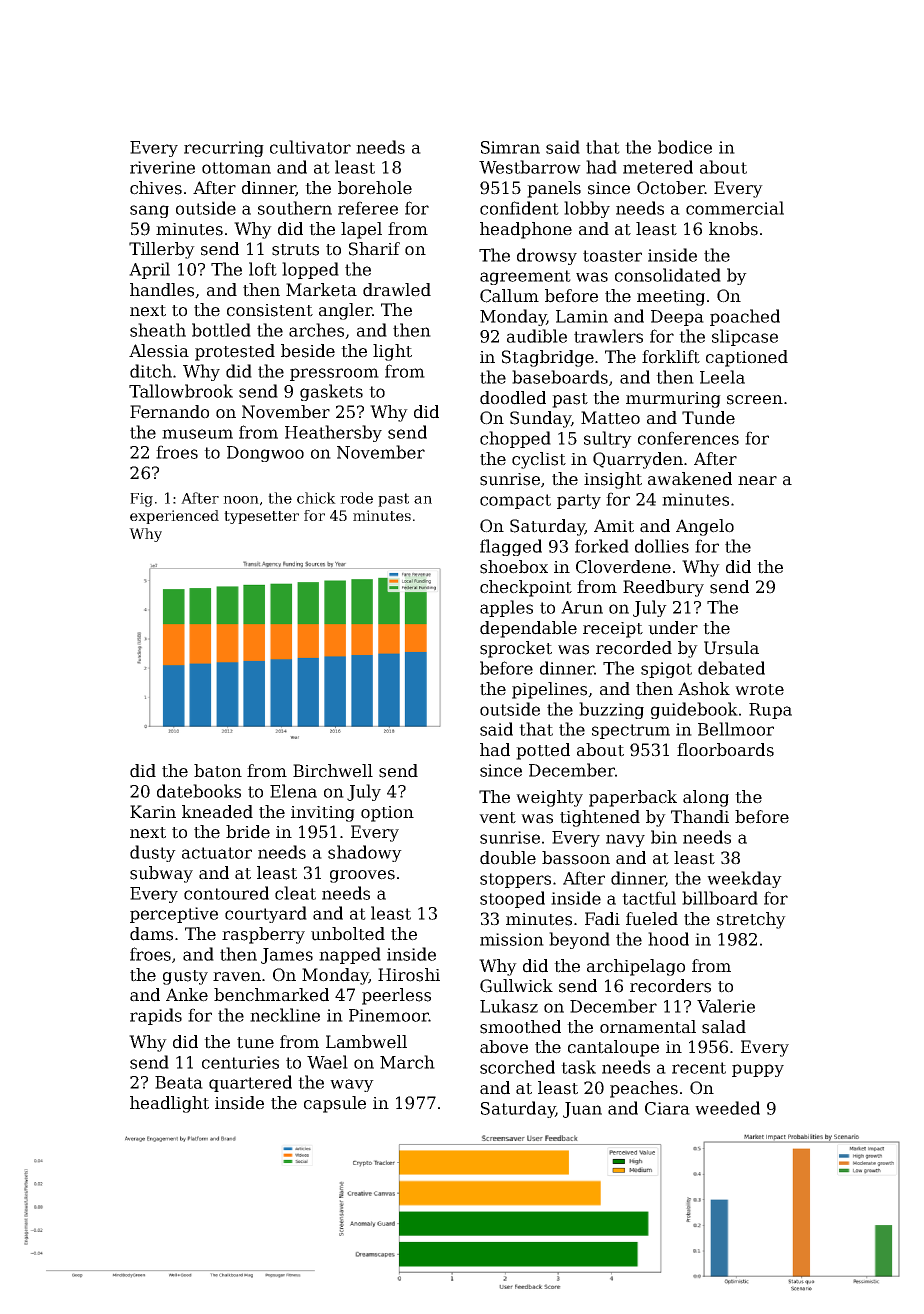 The width and height of the page is (924, 1314). What do you see at coordinates (745, 317) in the page?
I see `poached` at bounding box center [745, 317].
